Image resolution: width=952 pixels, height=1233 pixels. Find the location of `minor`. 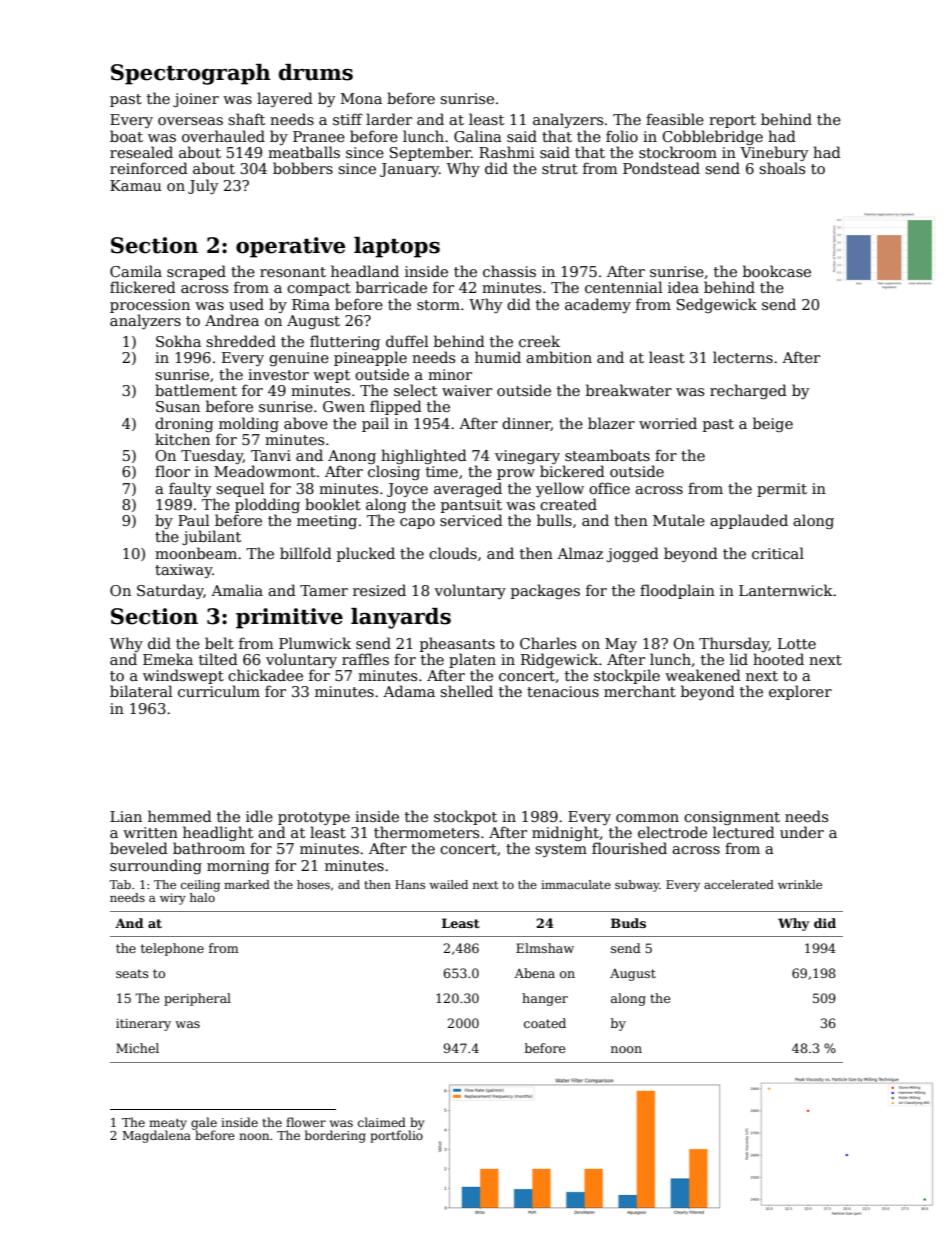

minor is located at coordinates (450, 374).
